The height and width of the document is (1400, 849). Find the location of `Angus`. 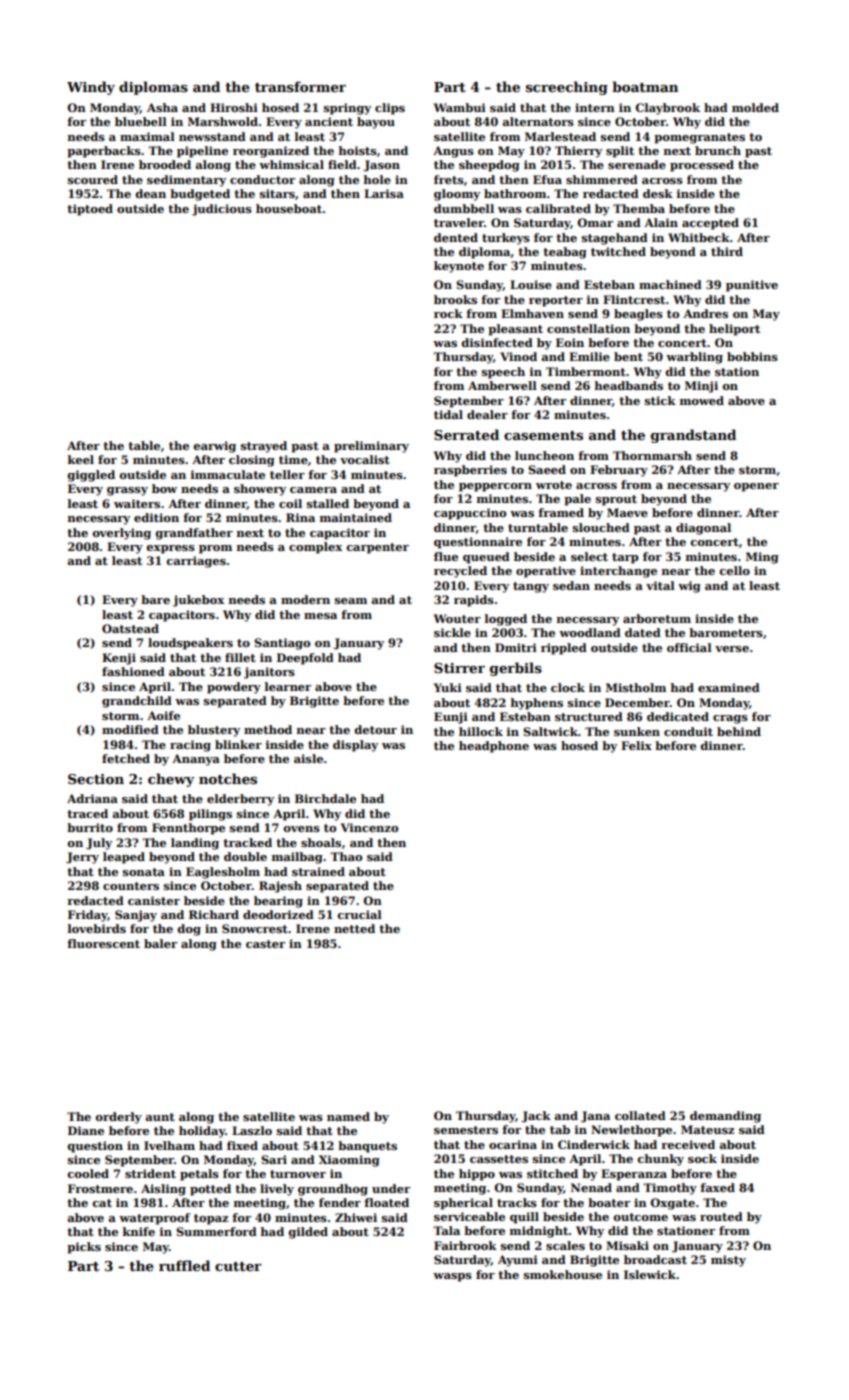

Angus is located at coordinates (453, 152).
